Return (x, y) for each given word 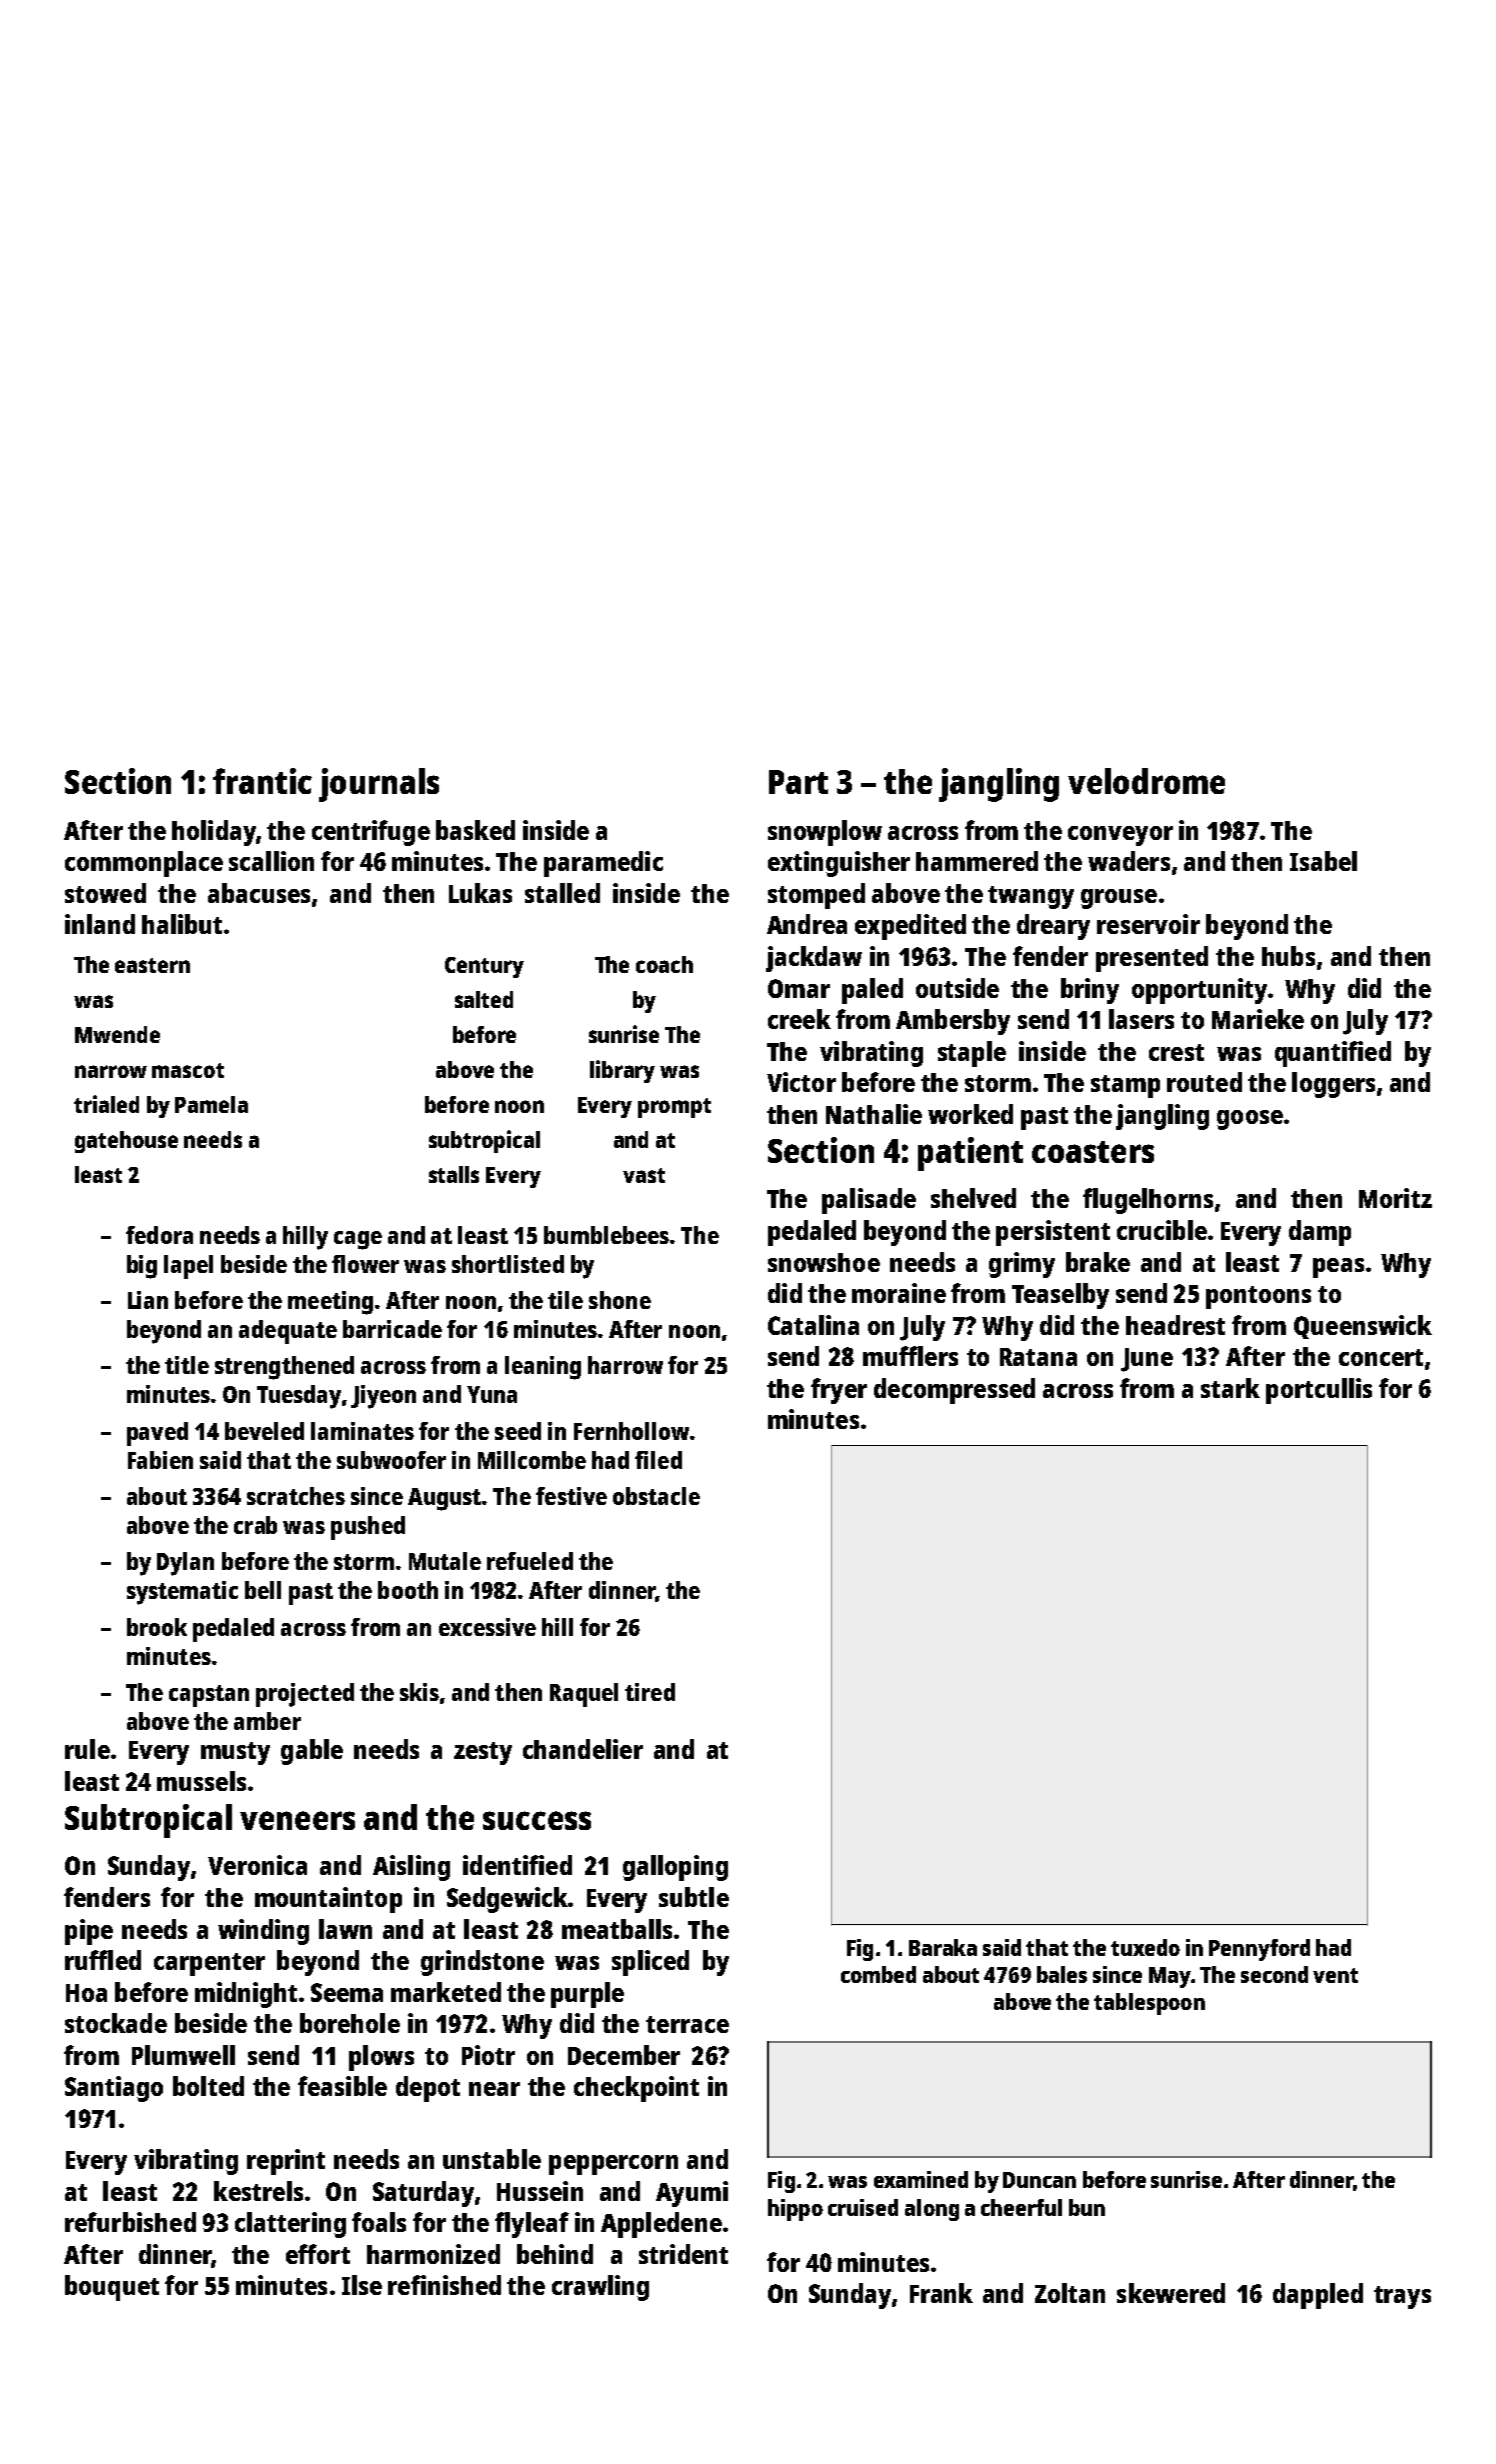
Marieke (1258, 1019)
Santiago (114, 2089)
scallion (271, 861)
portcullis (1319, 1391)
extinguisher (839, 864)
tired (650, 1692)
